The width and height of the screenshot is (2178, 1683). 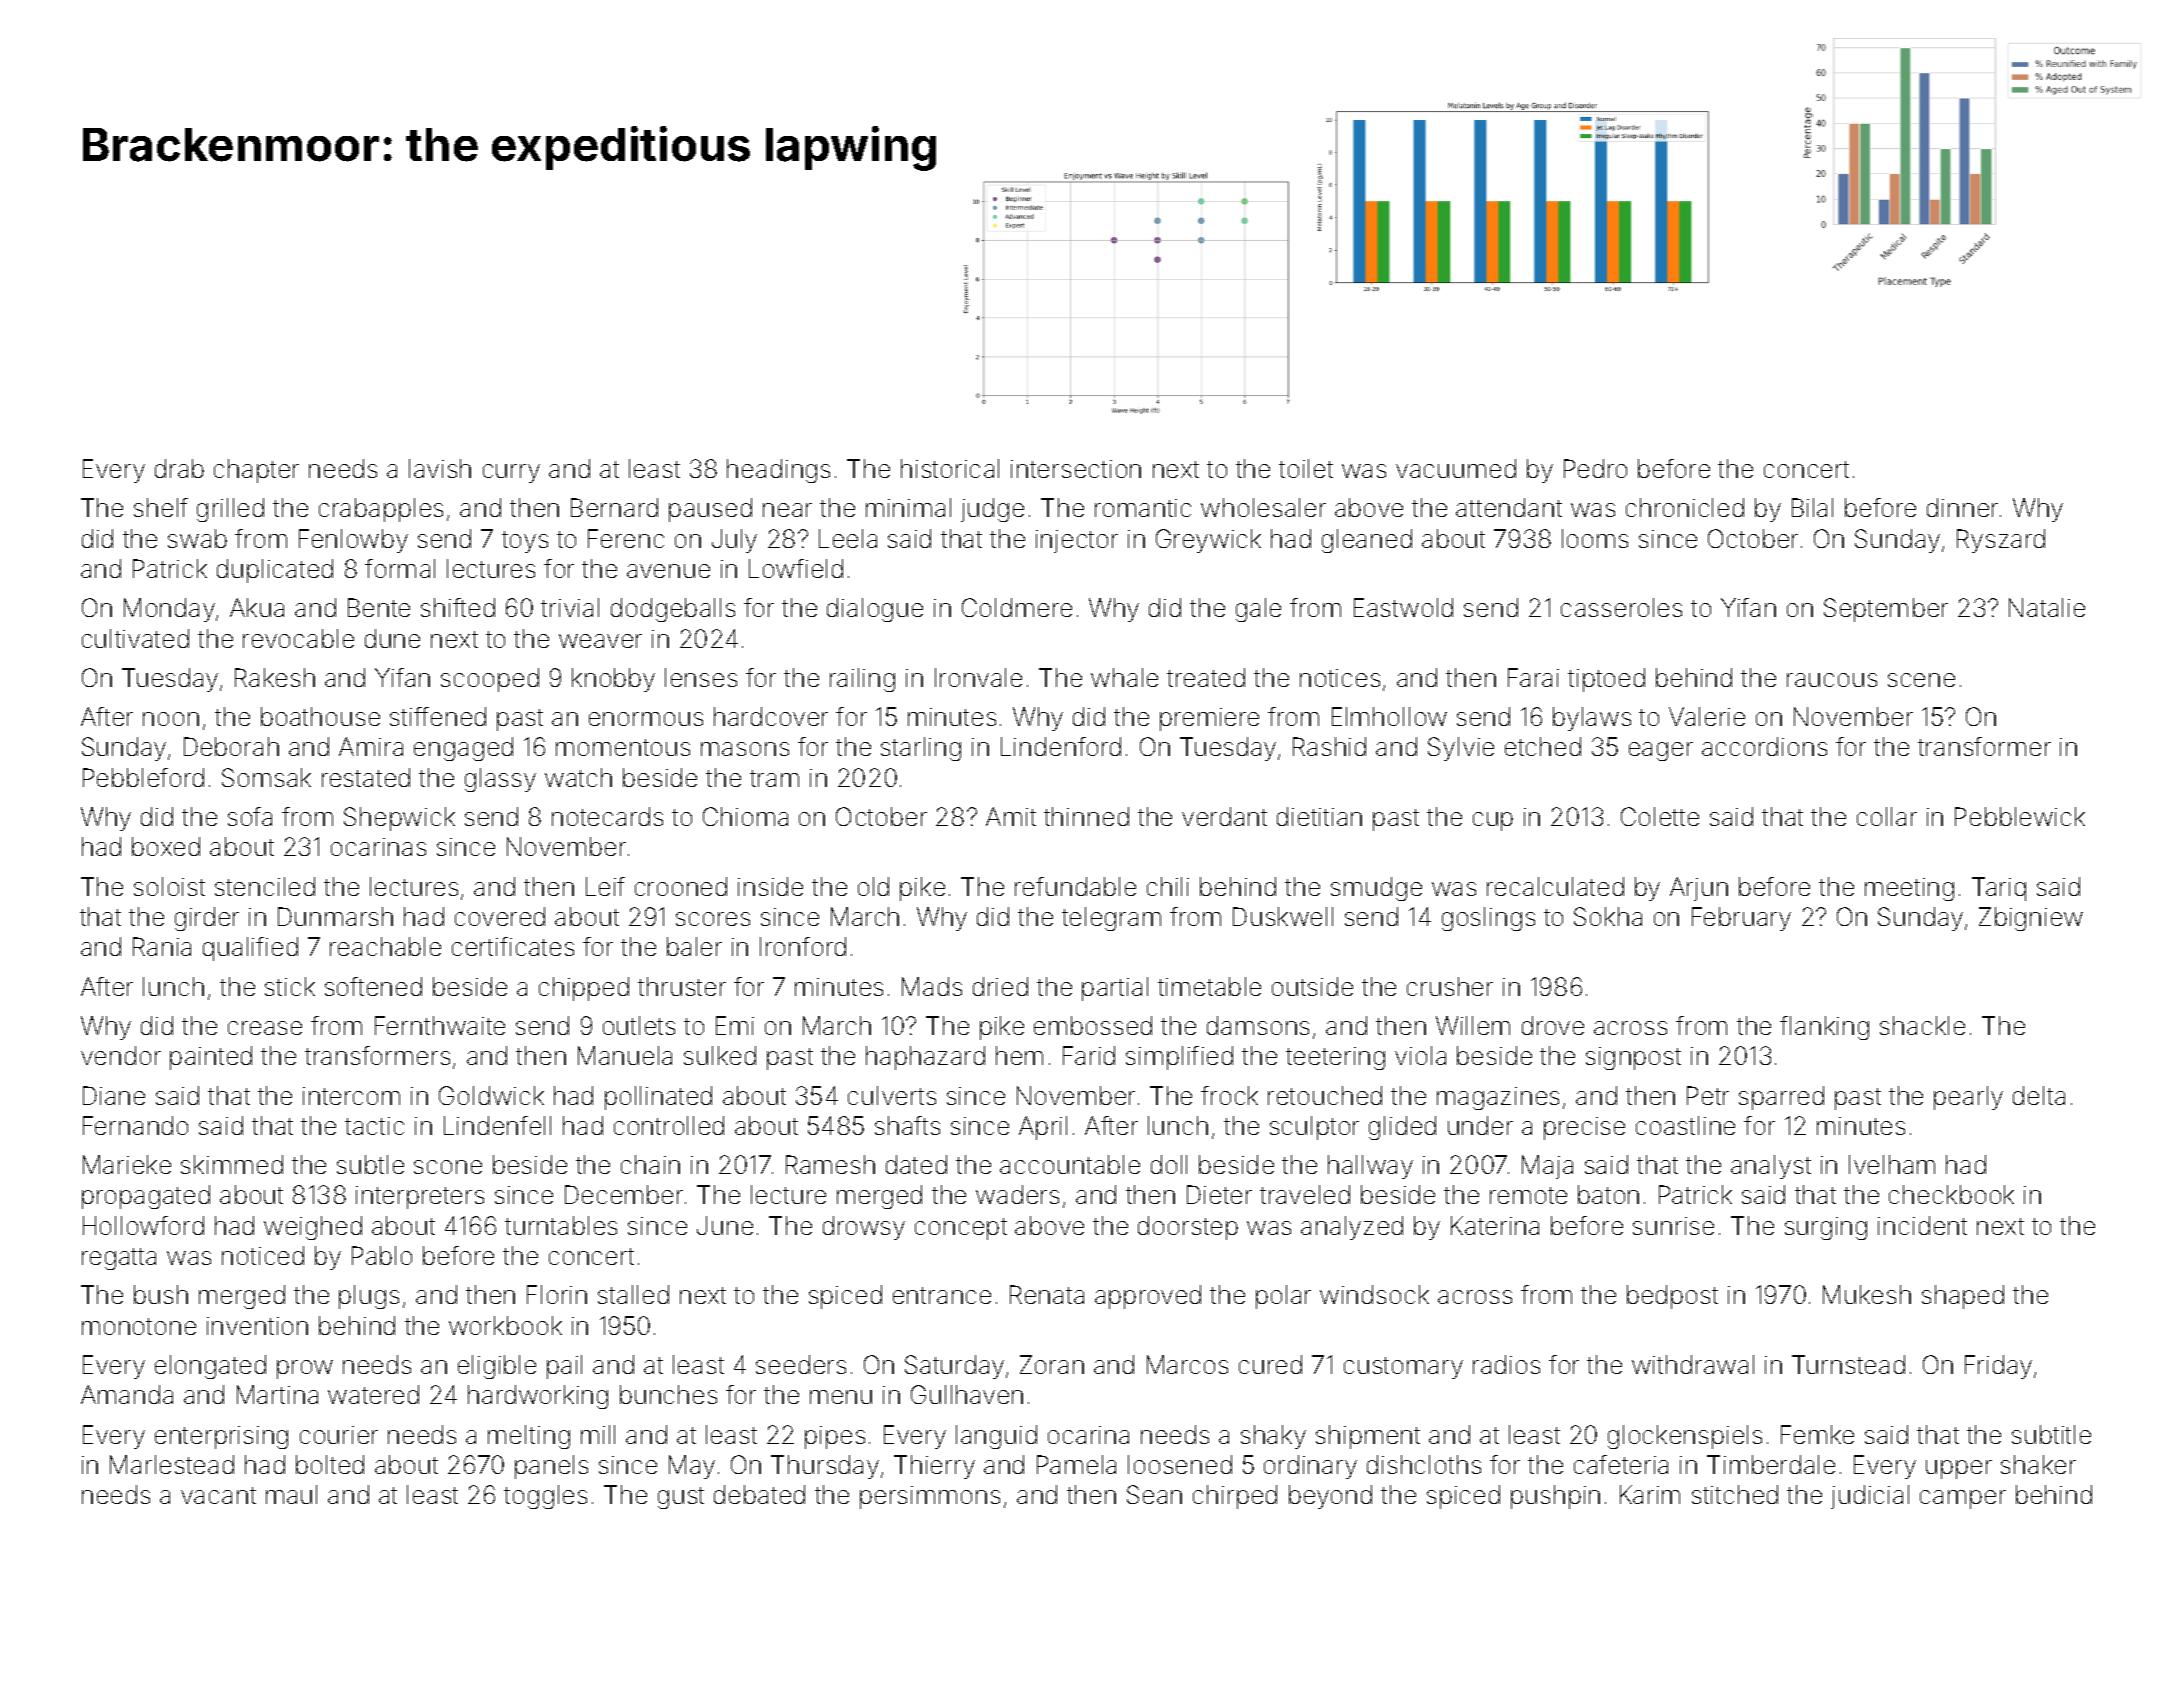 I want to click on Karim, so click(x=1650, y=1494).
